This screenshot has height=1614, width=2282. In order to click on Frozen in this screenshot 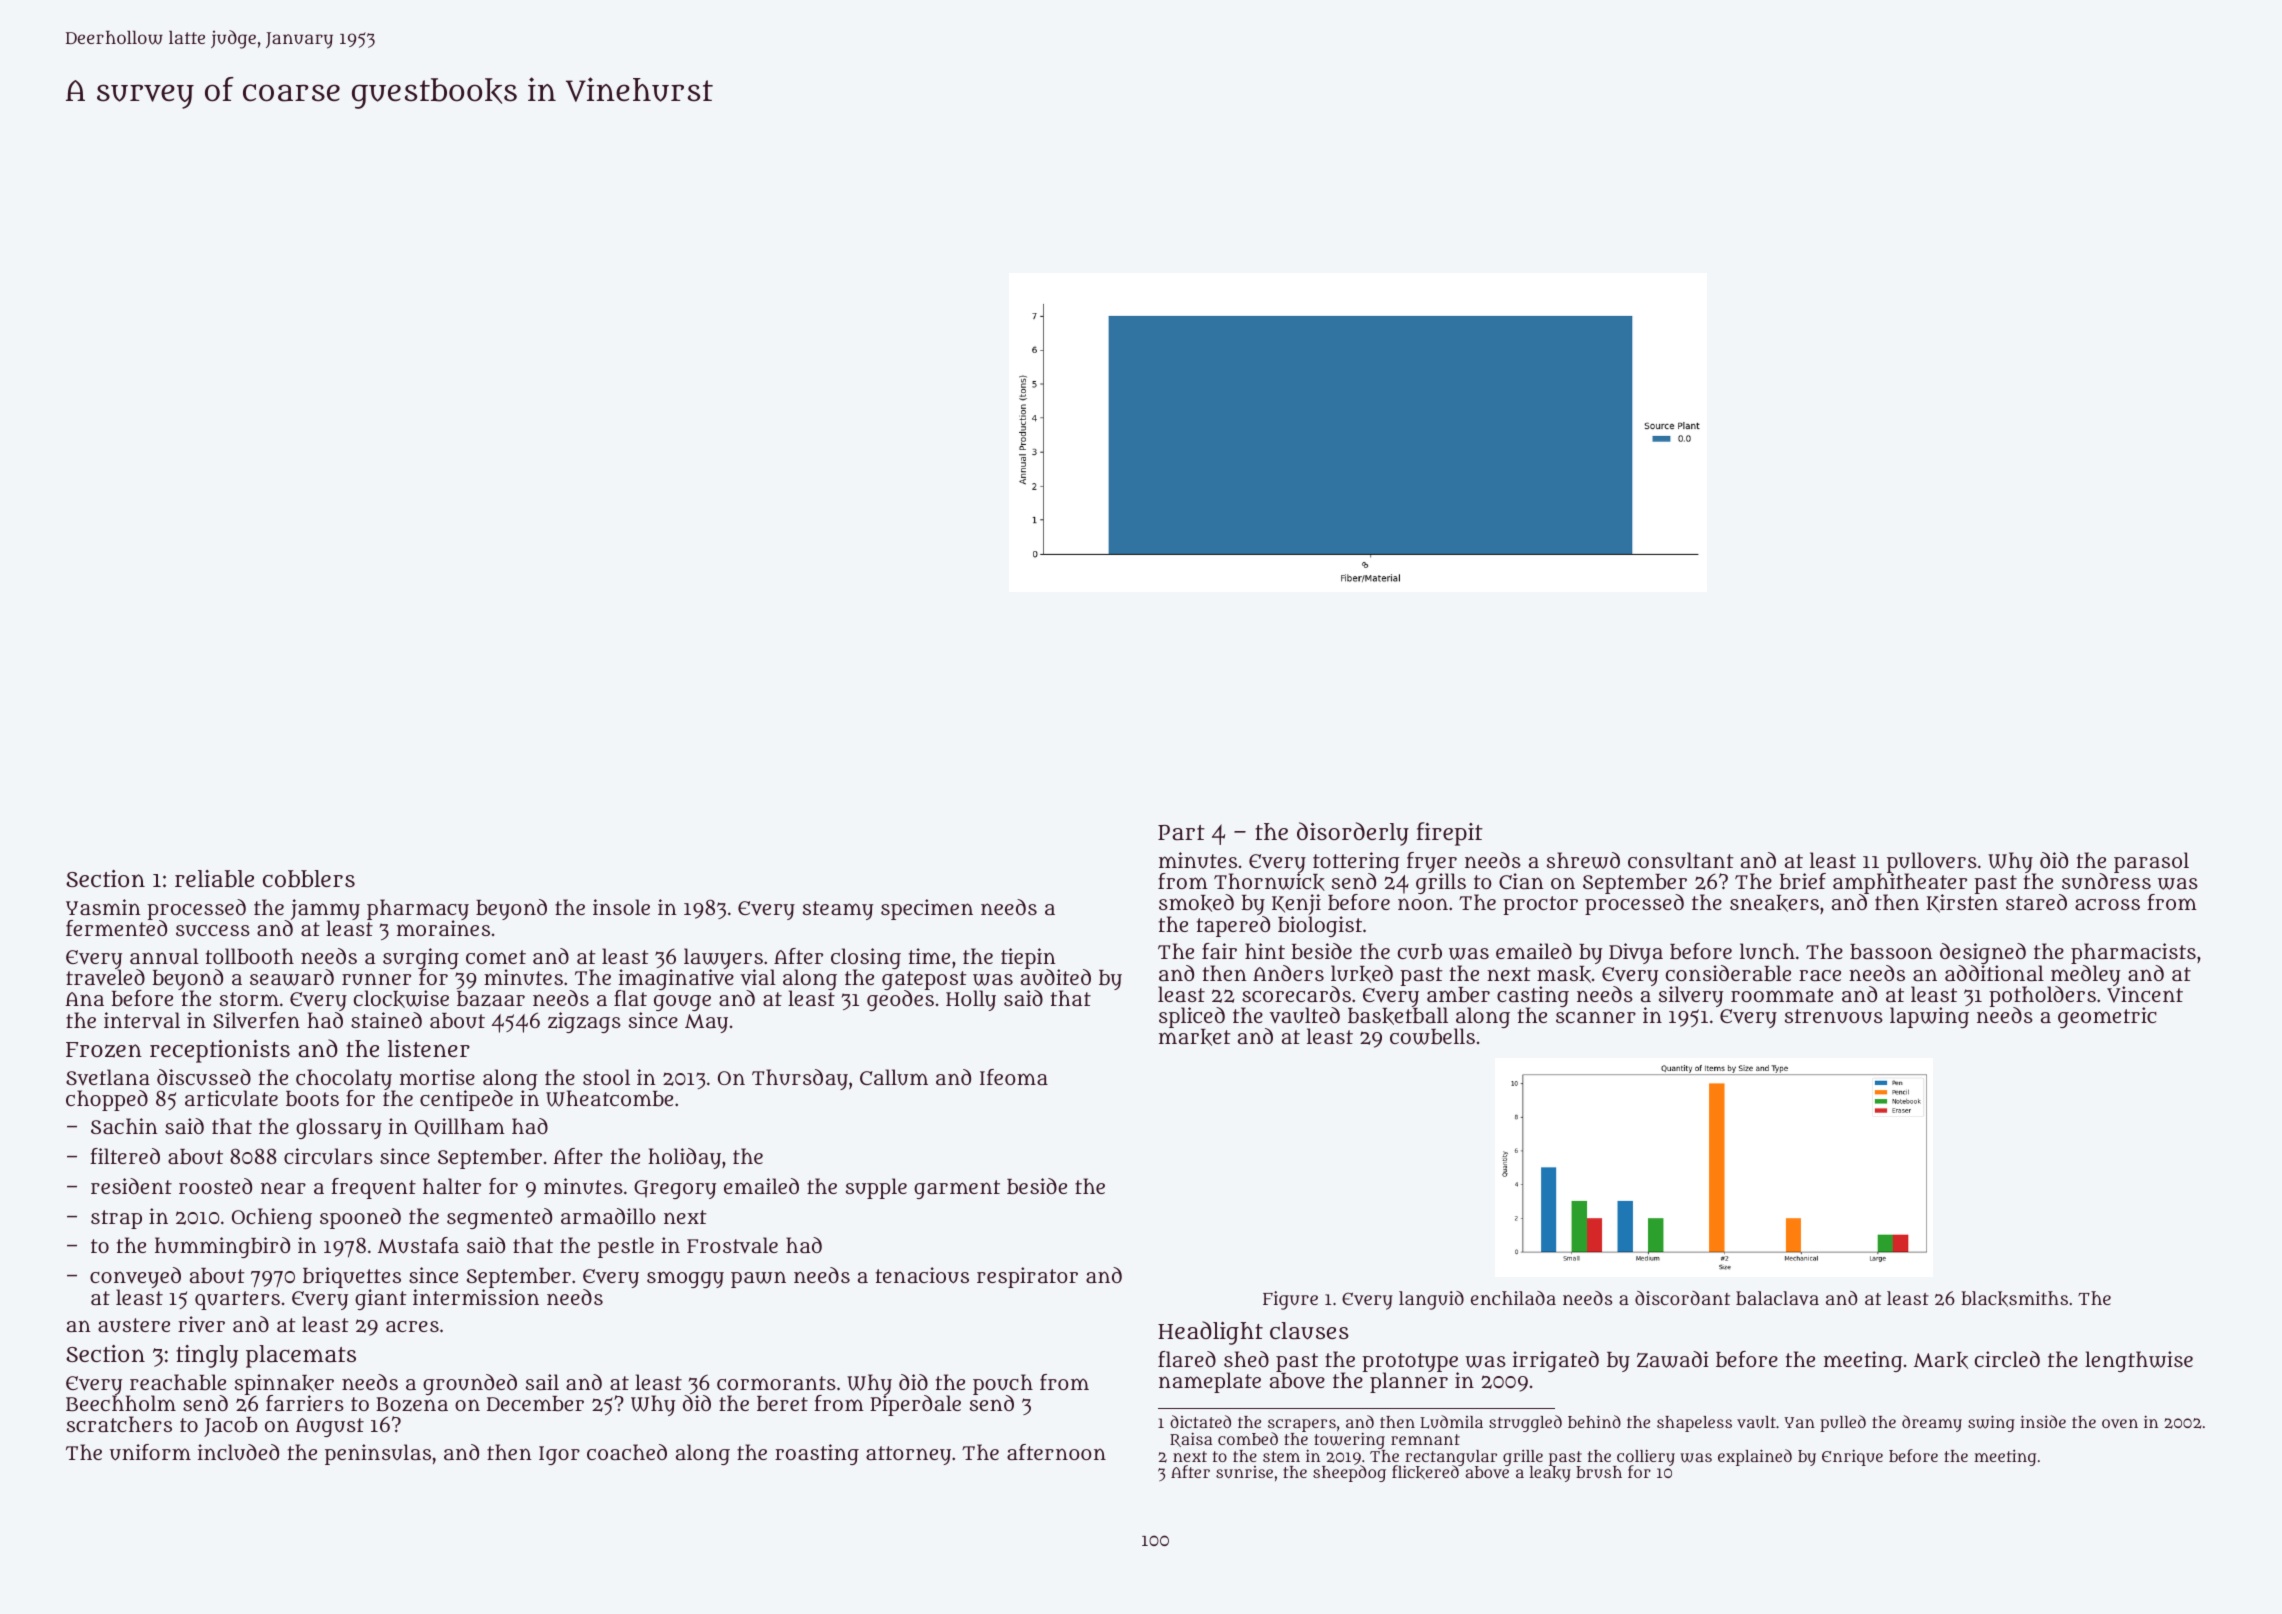, I will do `click(104, 1050)`.
